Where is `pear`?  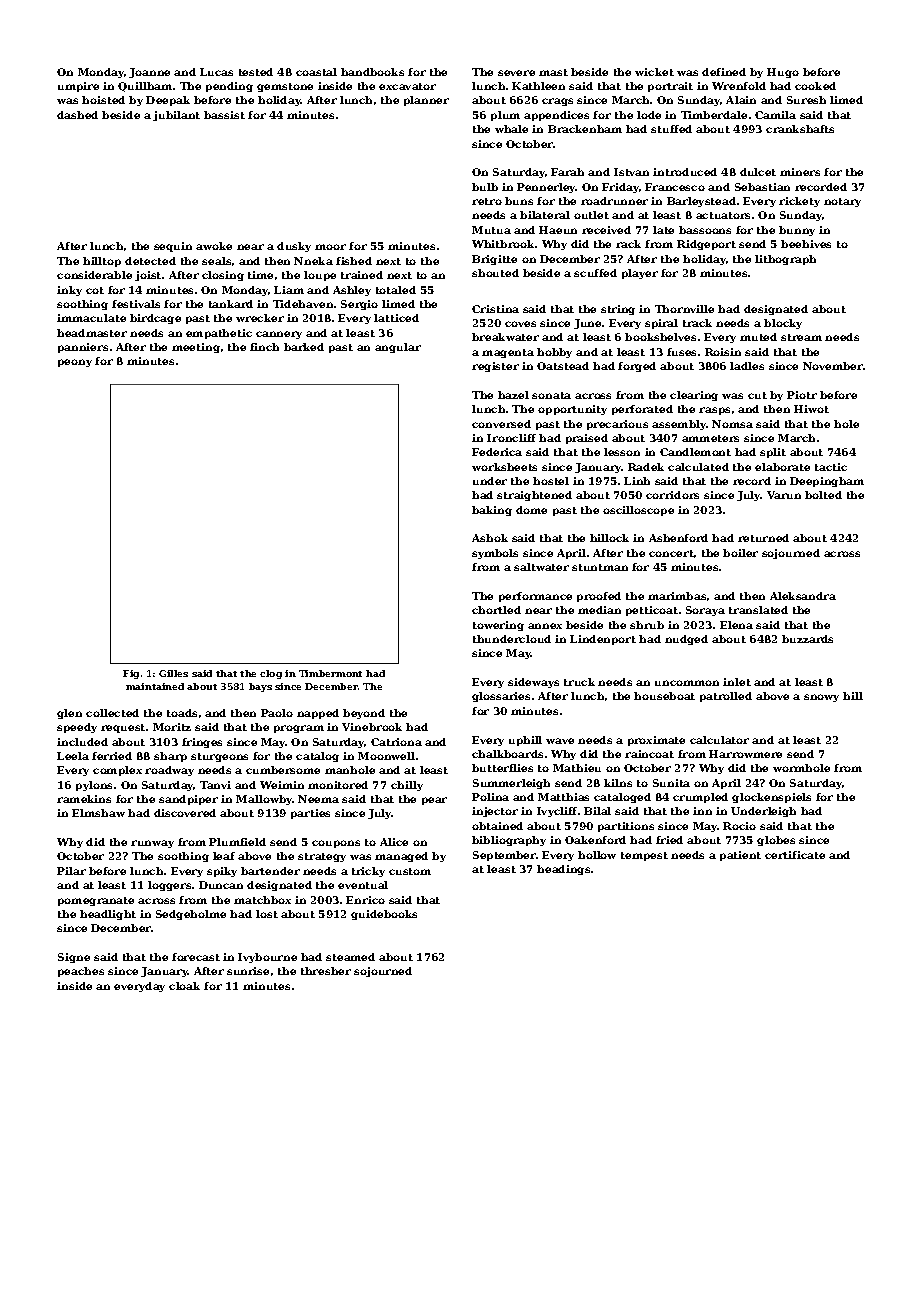
pear is located at coordinates (434, 801).
